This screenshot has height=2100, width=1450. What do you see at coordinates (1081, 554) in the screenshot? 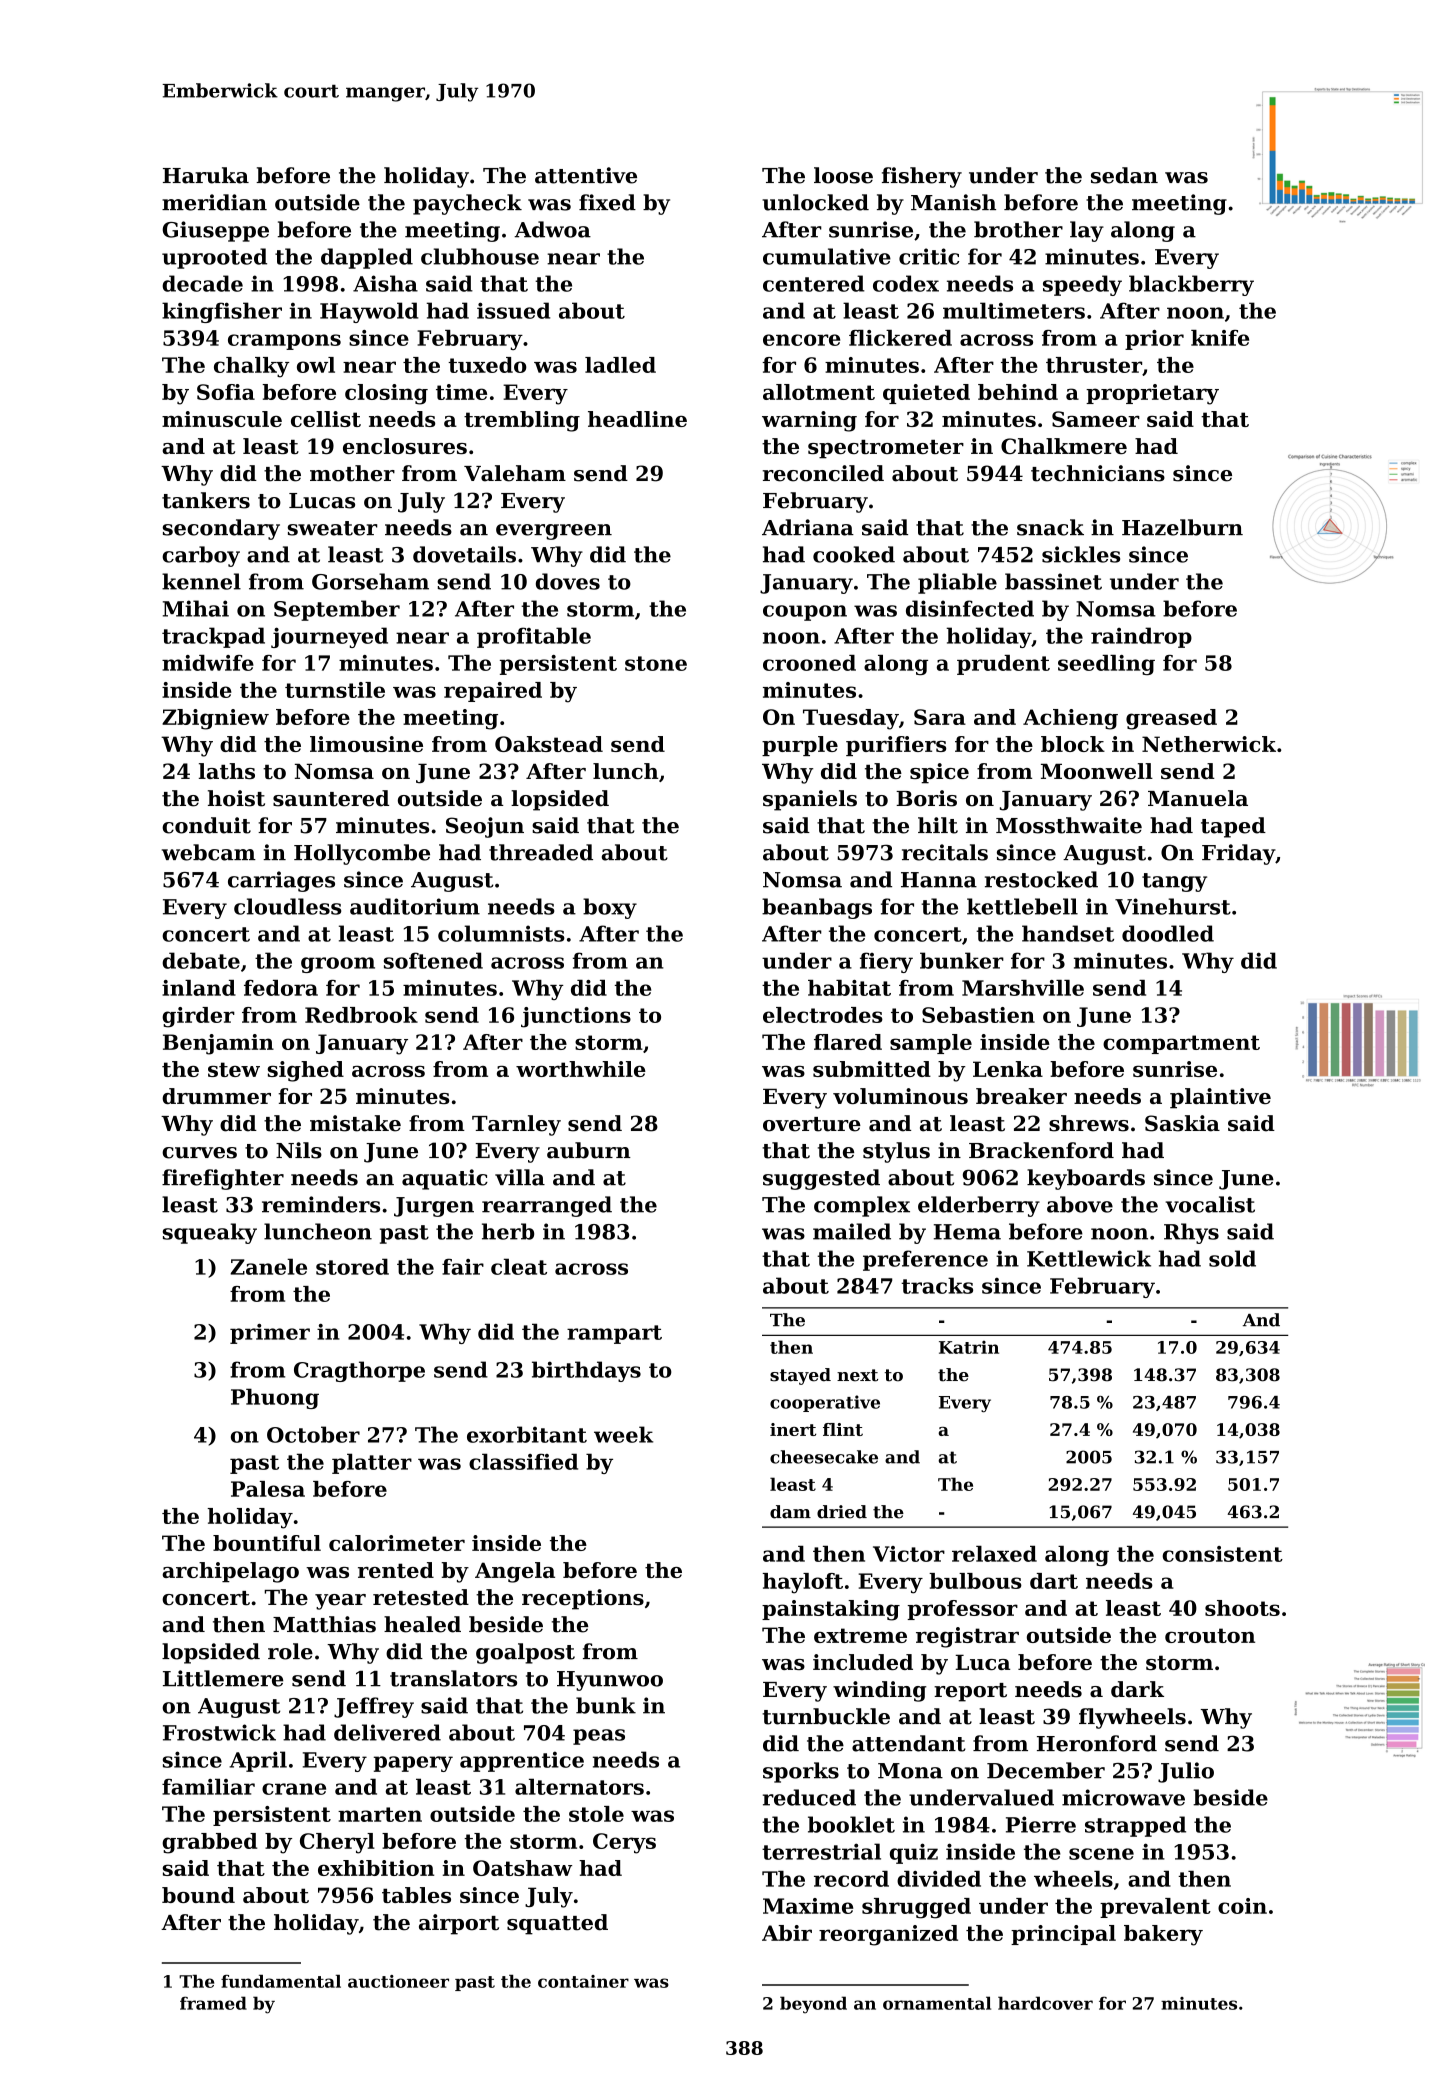
I see `sickles` at bounding box center [1081, 554].
